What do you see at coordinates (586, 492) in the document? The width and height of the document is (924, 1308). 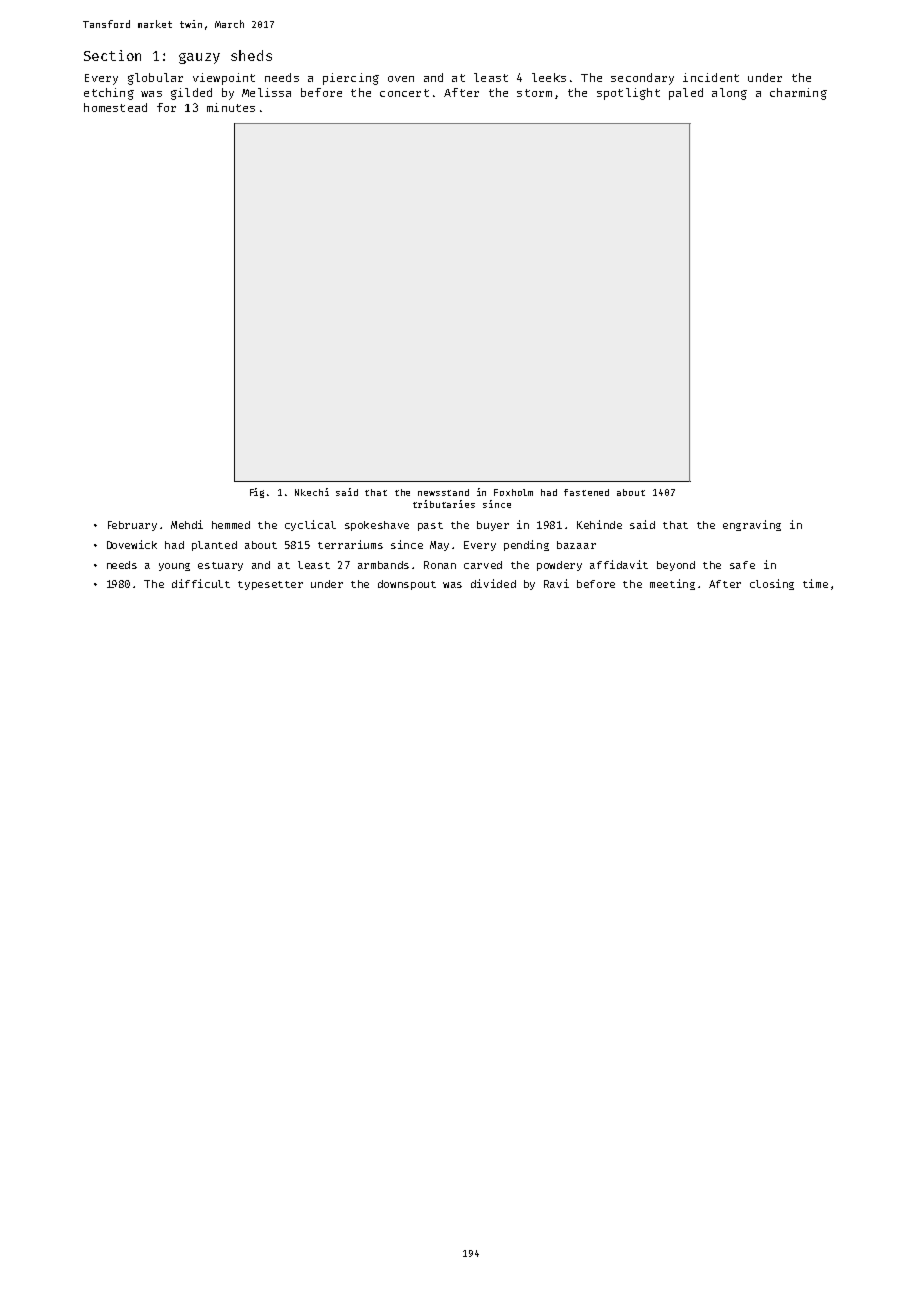 I see `fastened` at bounding box center [586, 492].
